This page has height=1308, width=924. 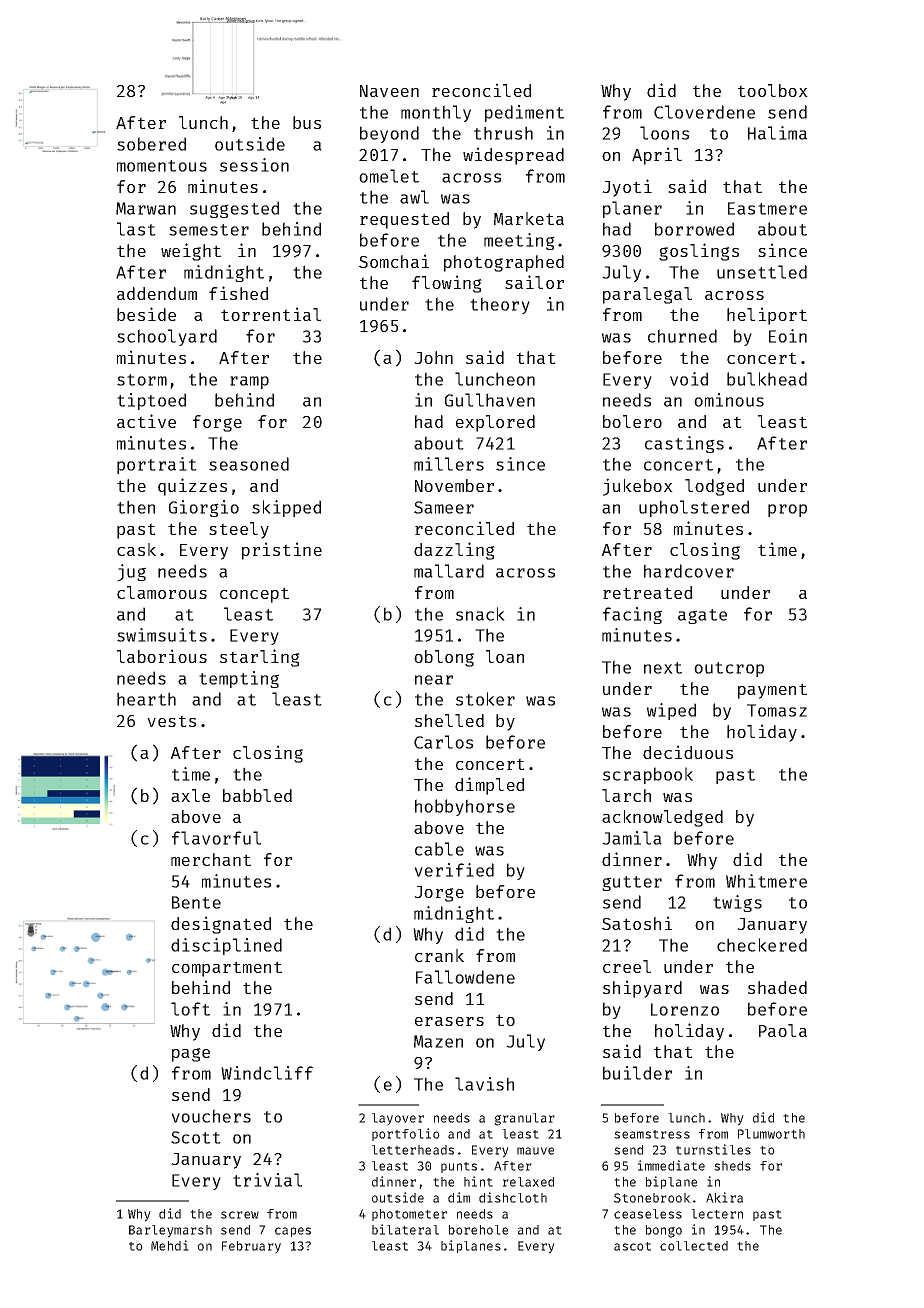 I want to click on sailor, so click(x=534, y=282).
